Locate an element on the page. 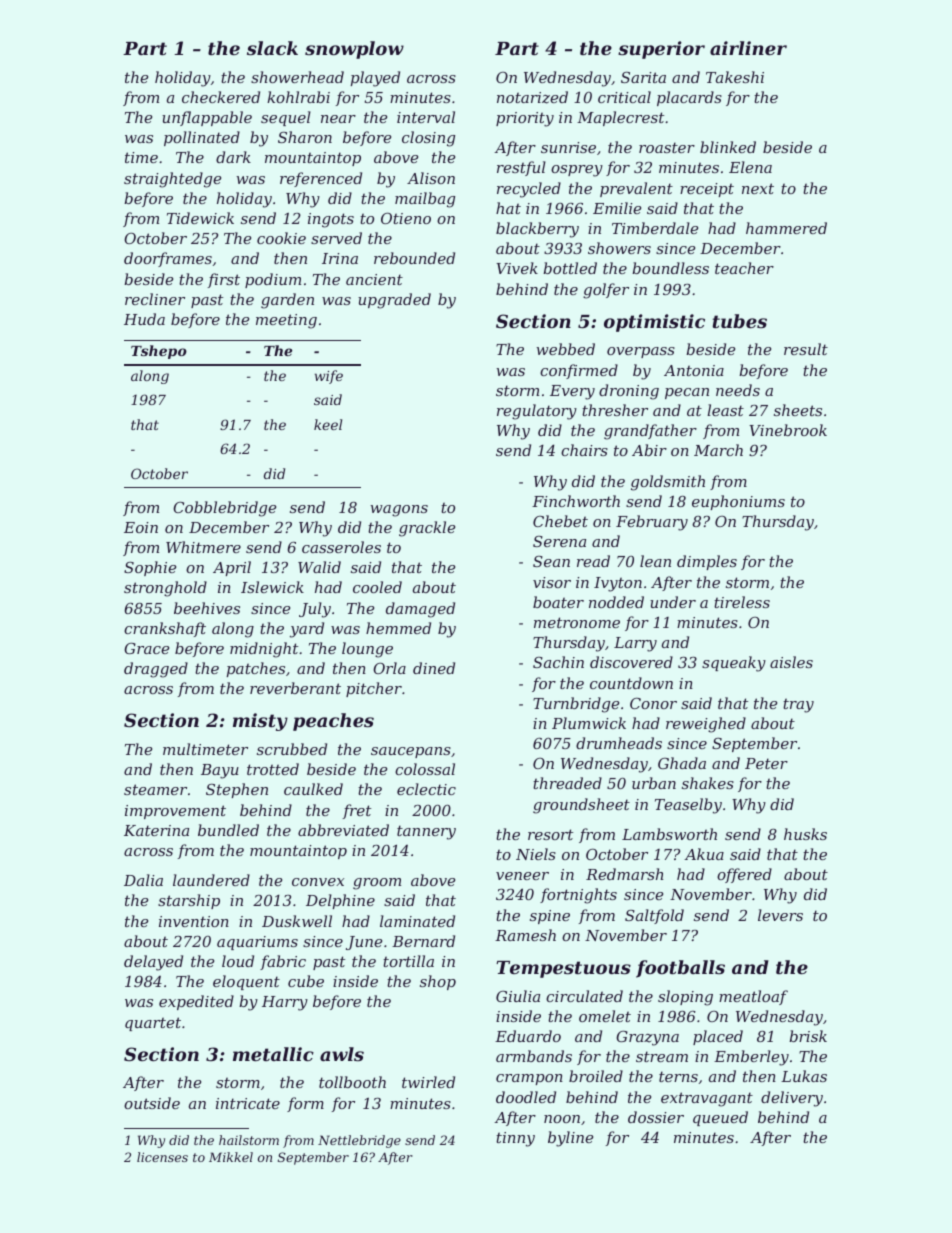 The width and height of the image is (952, 1233). checkered is located at coordinates (221, 97).
